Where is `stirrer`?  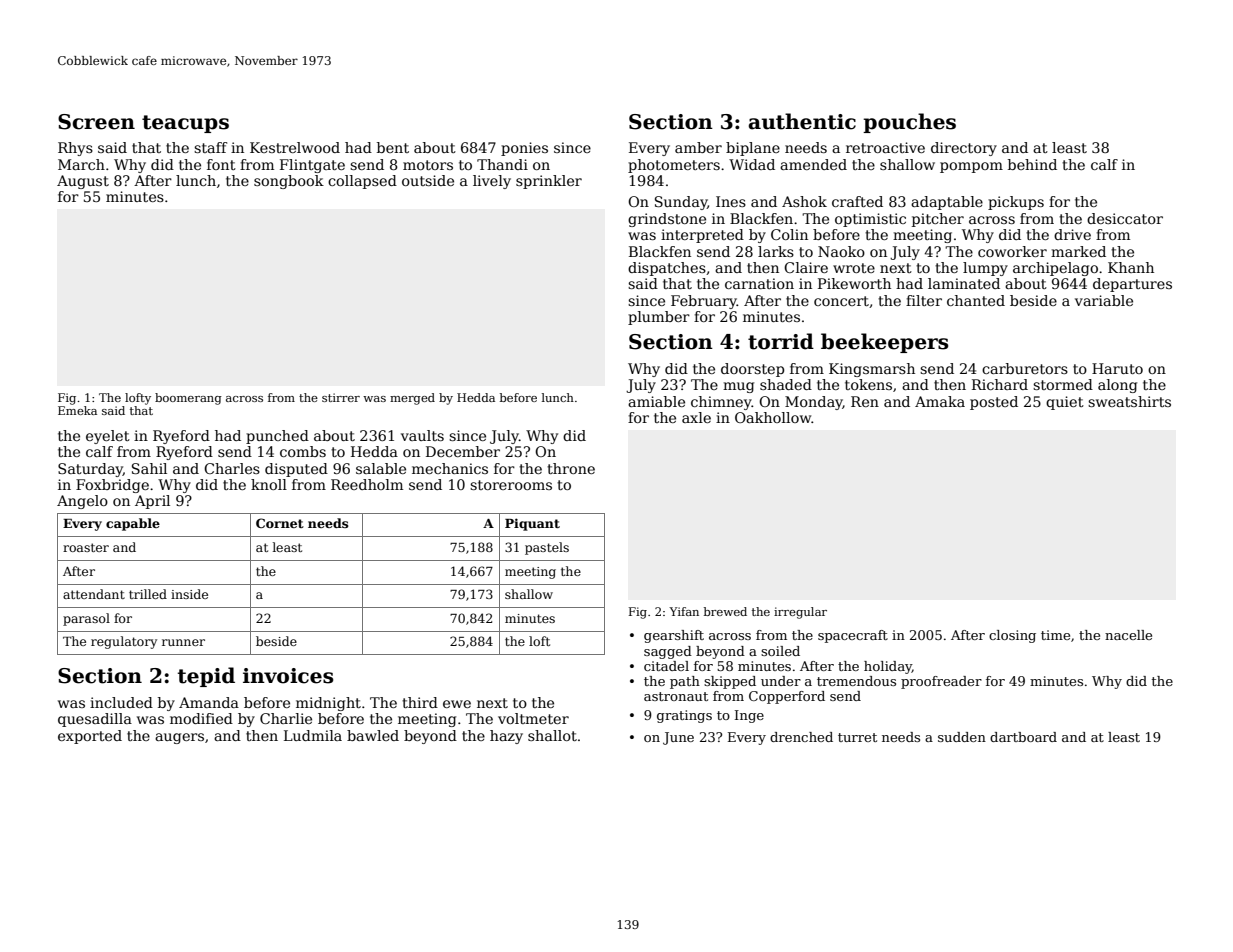 stirrer is located at coordinates (341, 397).
